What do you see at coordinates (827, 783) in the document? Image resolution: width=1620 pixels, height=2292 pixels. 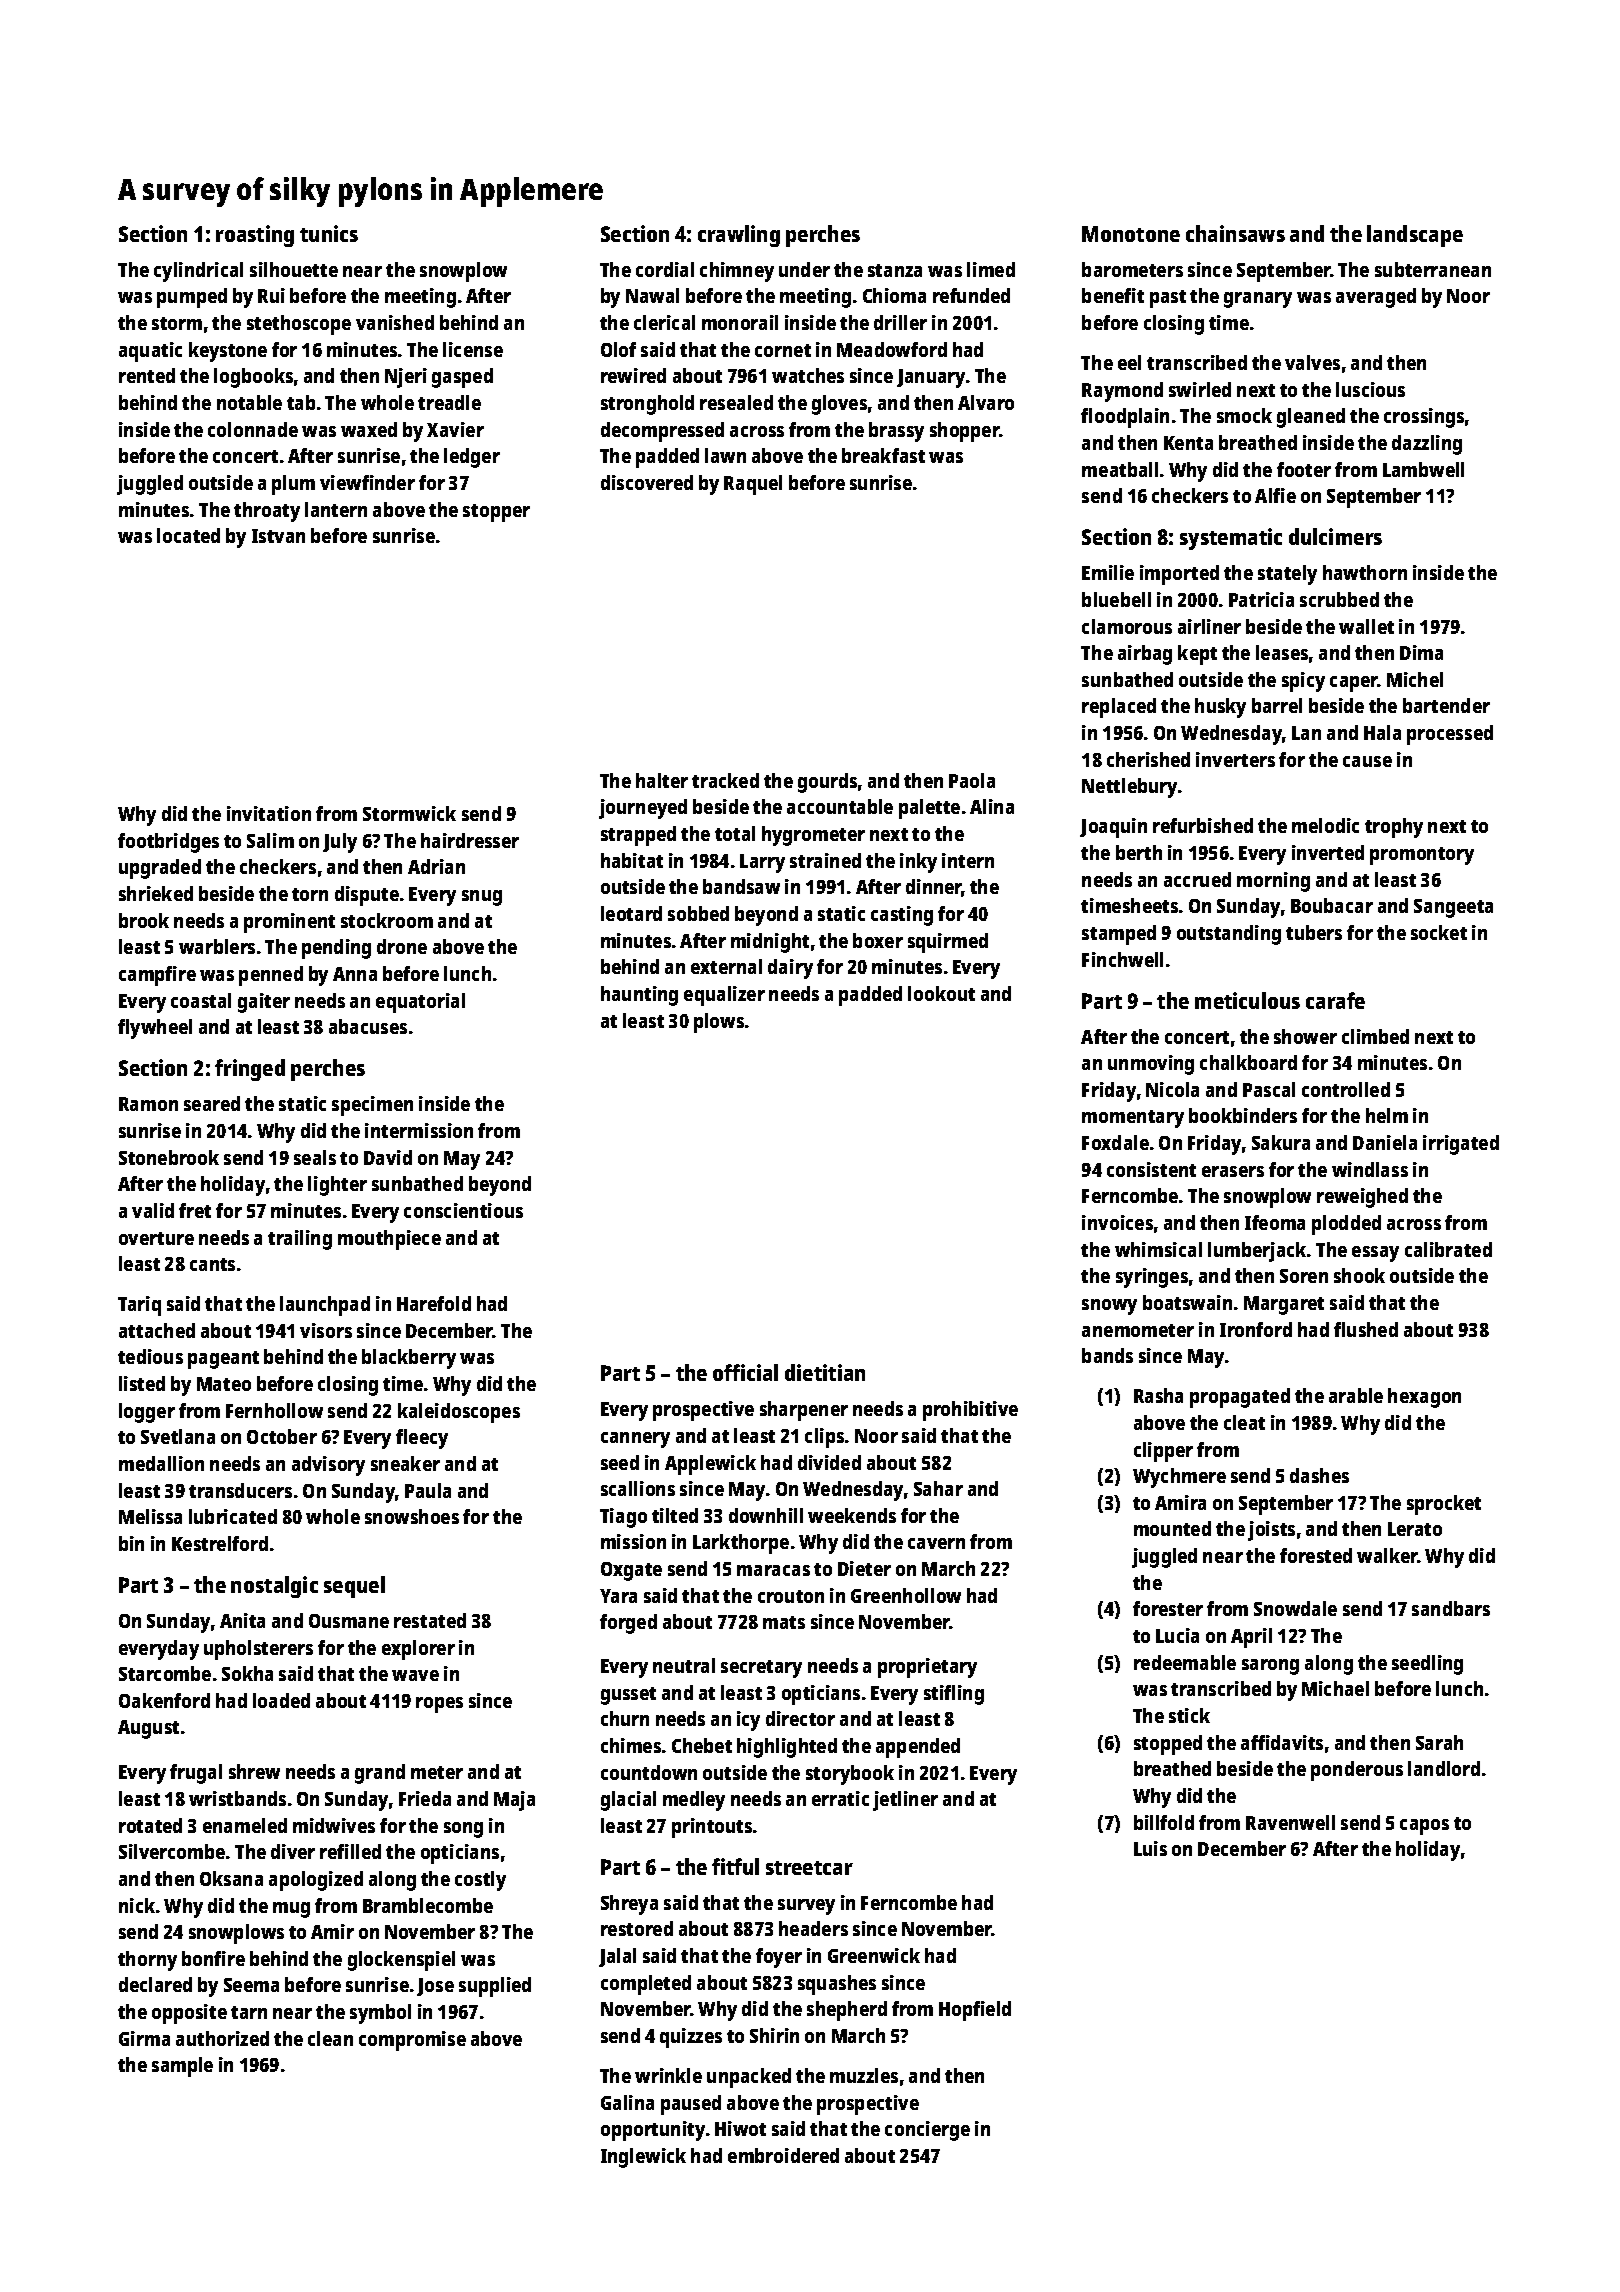 I see `gourds` at bounding box center [827, 783].
